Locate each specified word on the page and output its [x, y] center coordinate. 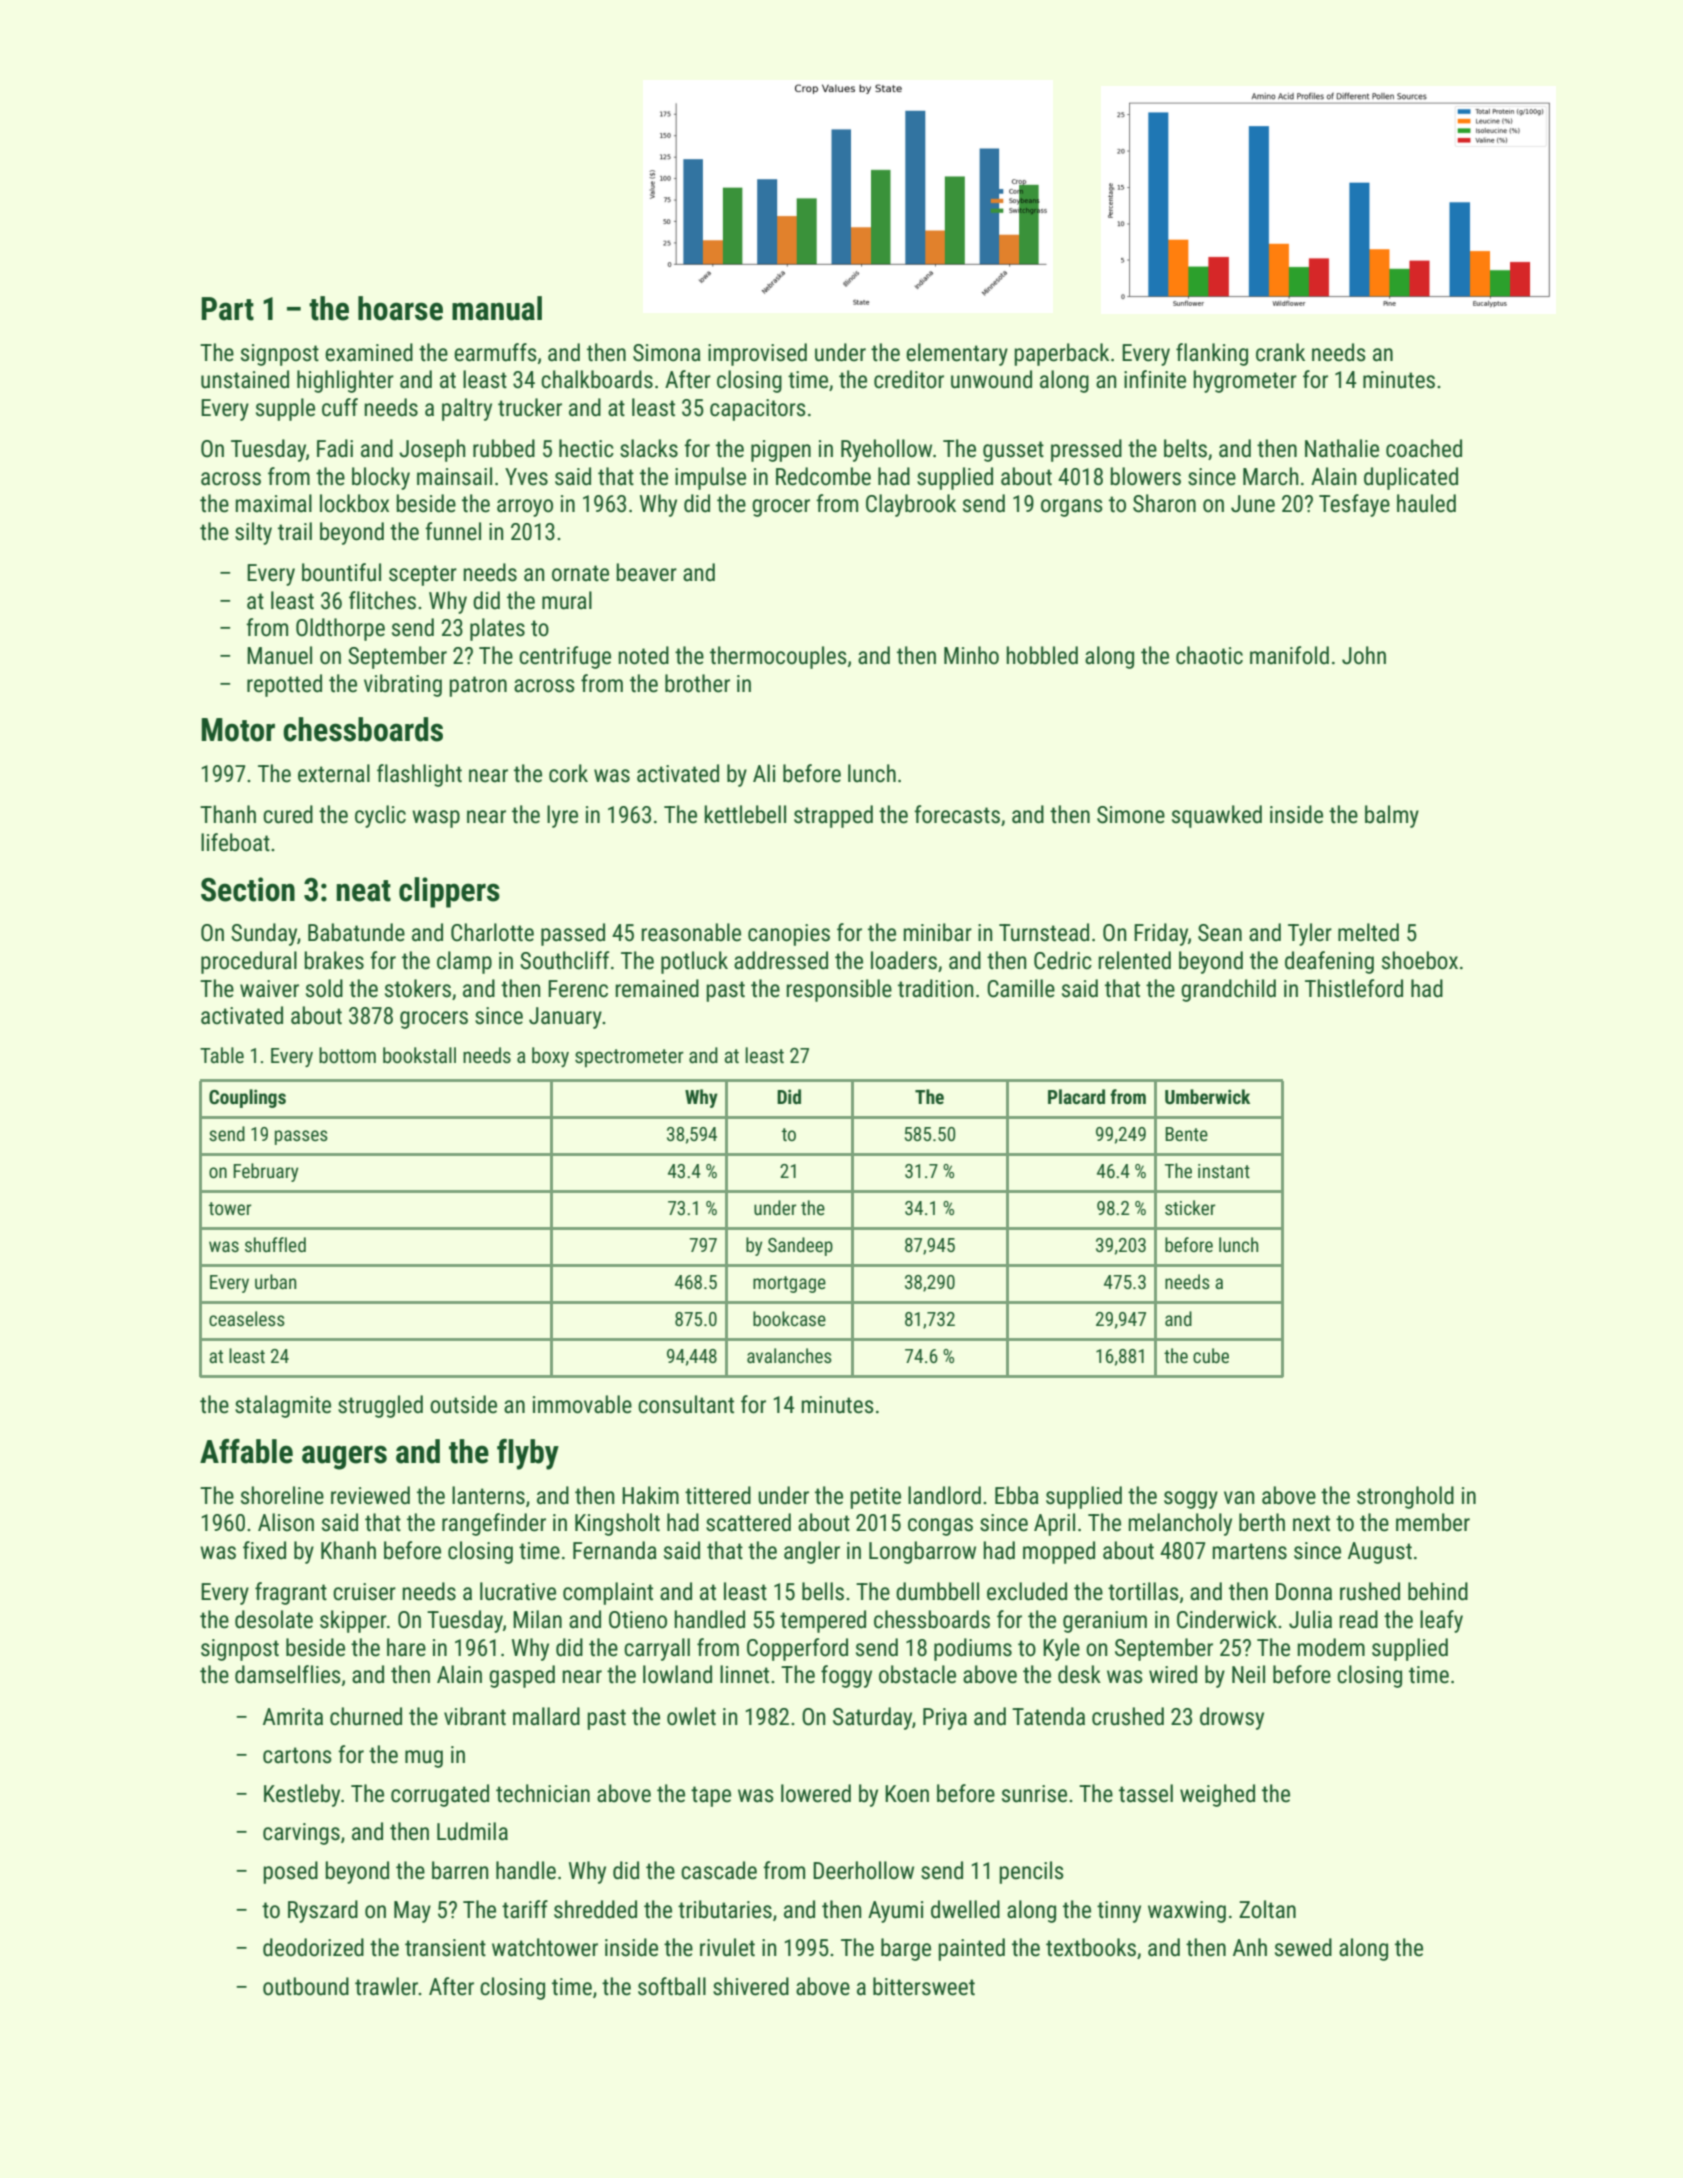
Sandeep [800, 1246]
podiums [973, 1649]
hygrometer [1245, 381]
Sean [1220, 933]
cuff [340, 407]
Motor [238, 730]
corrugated [440, 1795]
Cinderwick [1227, 1619]
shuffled [275, 1244]
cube [1211, 1355]
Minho [971, 655]
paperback [1061, 354]
